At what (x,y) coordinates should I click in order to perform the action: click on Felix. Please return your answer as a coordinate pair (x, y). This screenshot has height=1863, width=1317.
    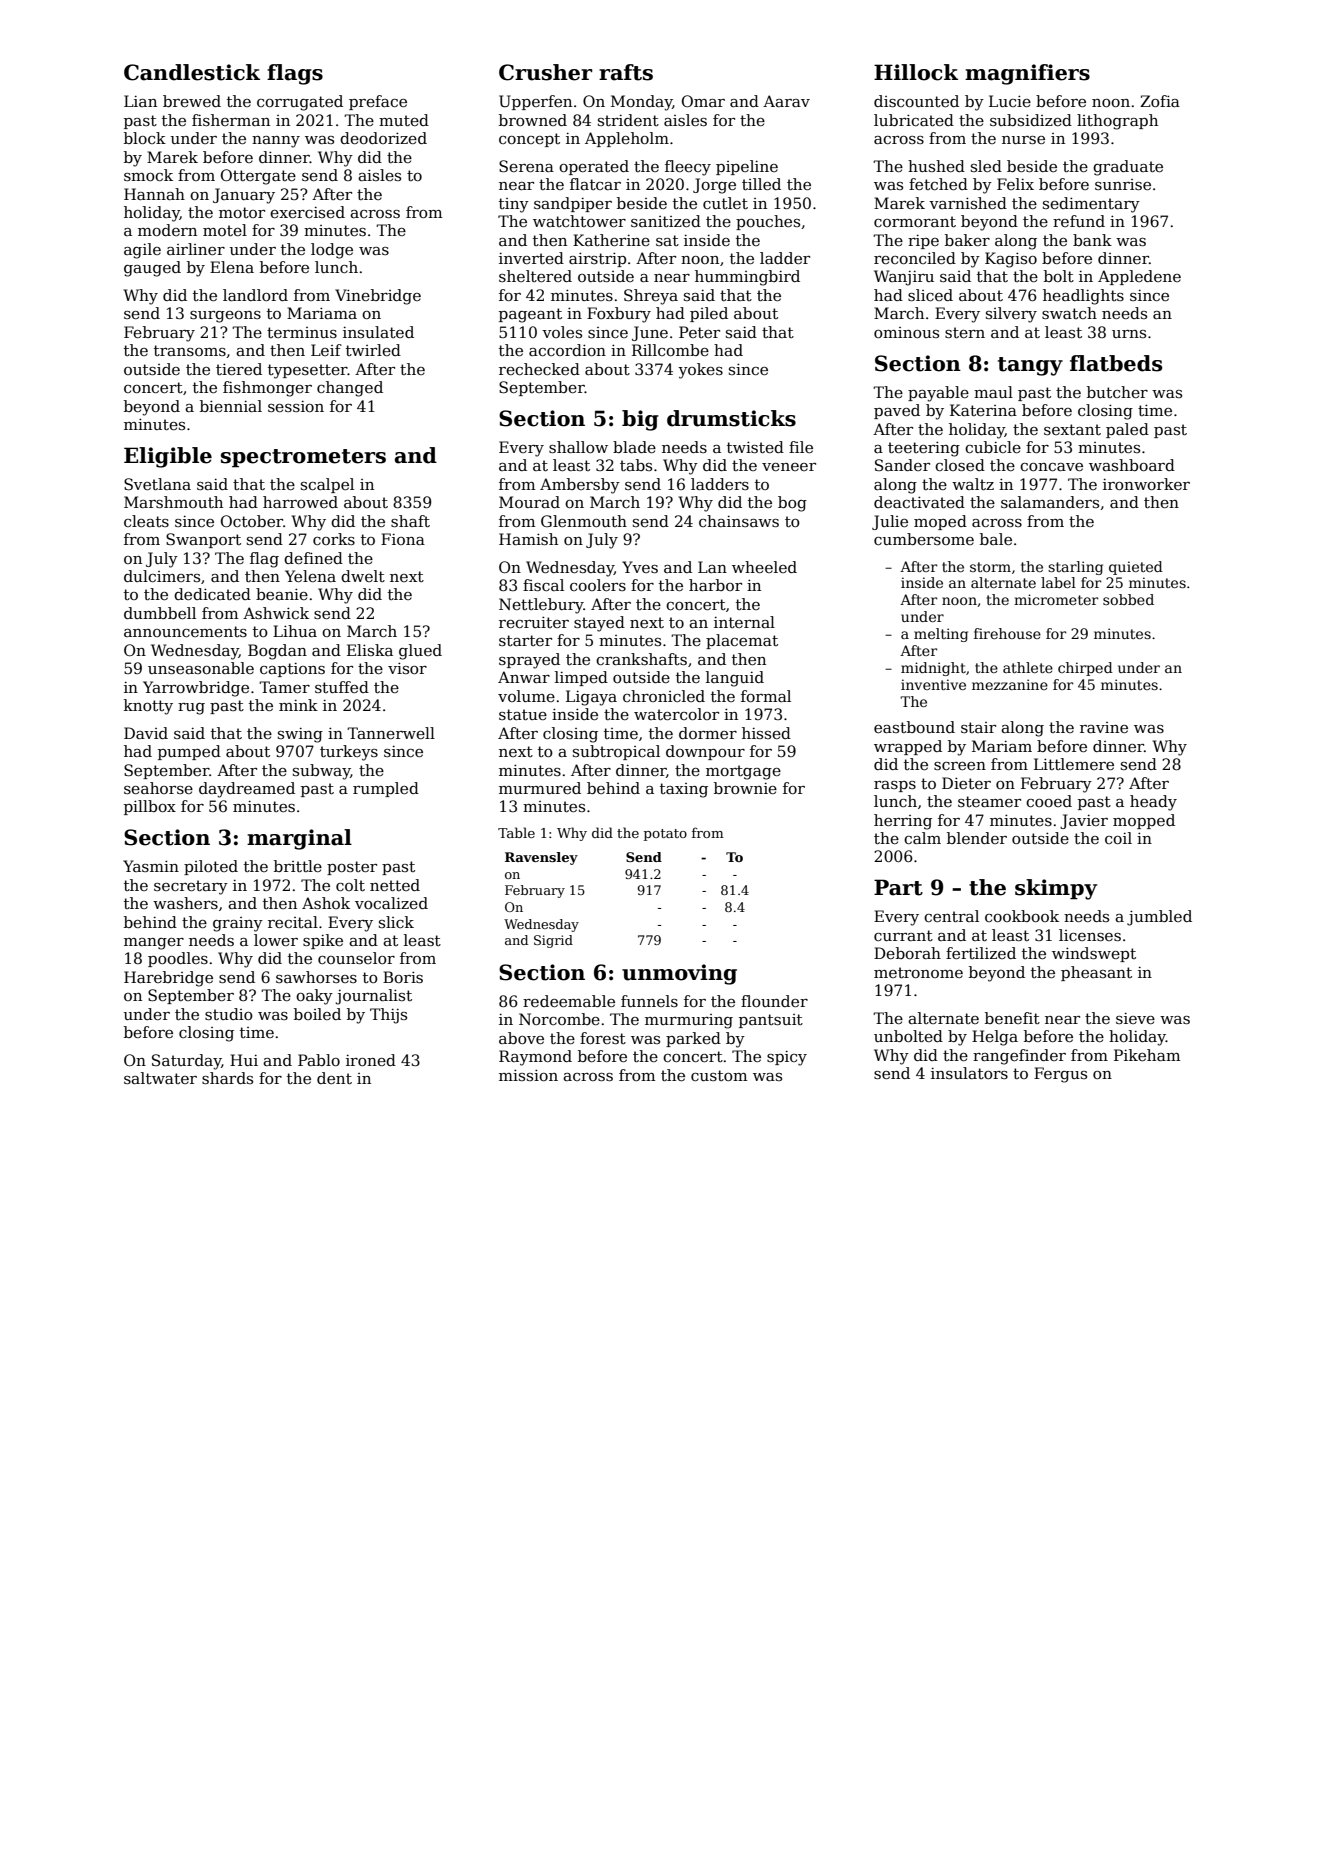
    Looking at the image, I should click on (1015, 184).
